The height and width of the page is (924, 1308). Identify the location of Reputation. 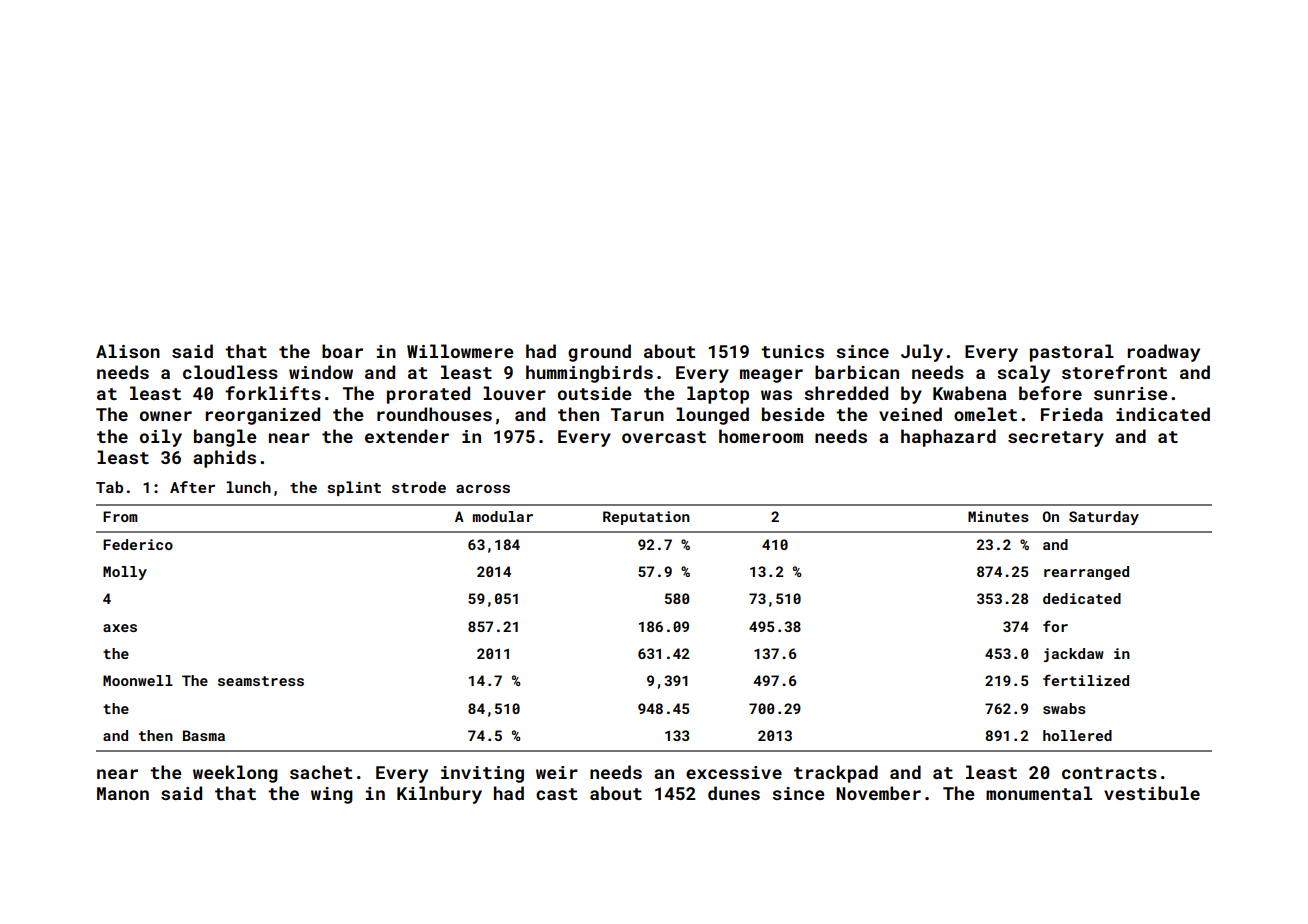
(646, 518).
